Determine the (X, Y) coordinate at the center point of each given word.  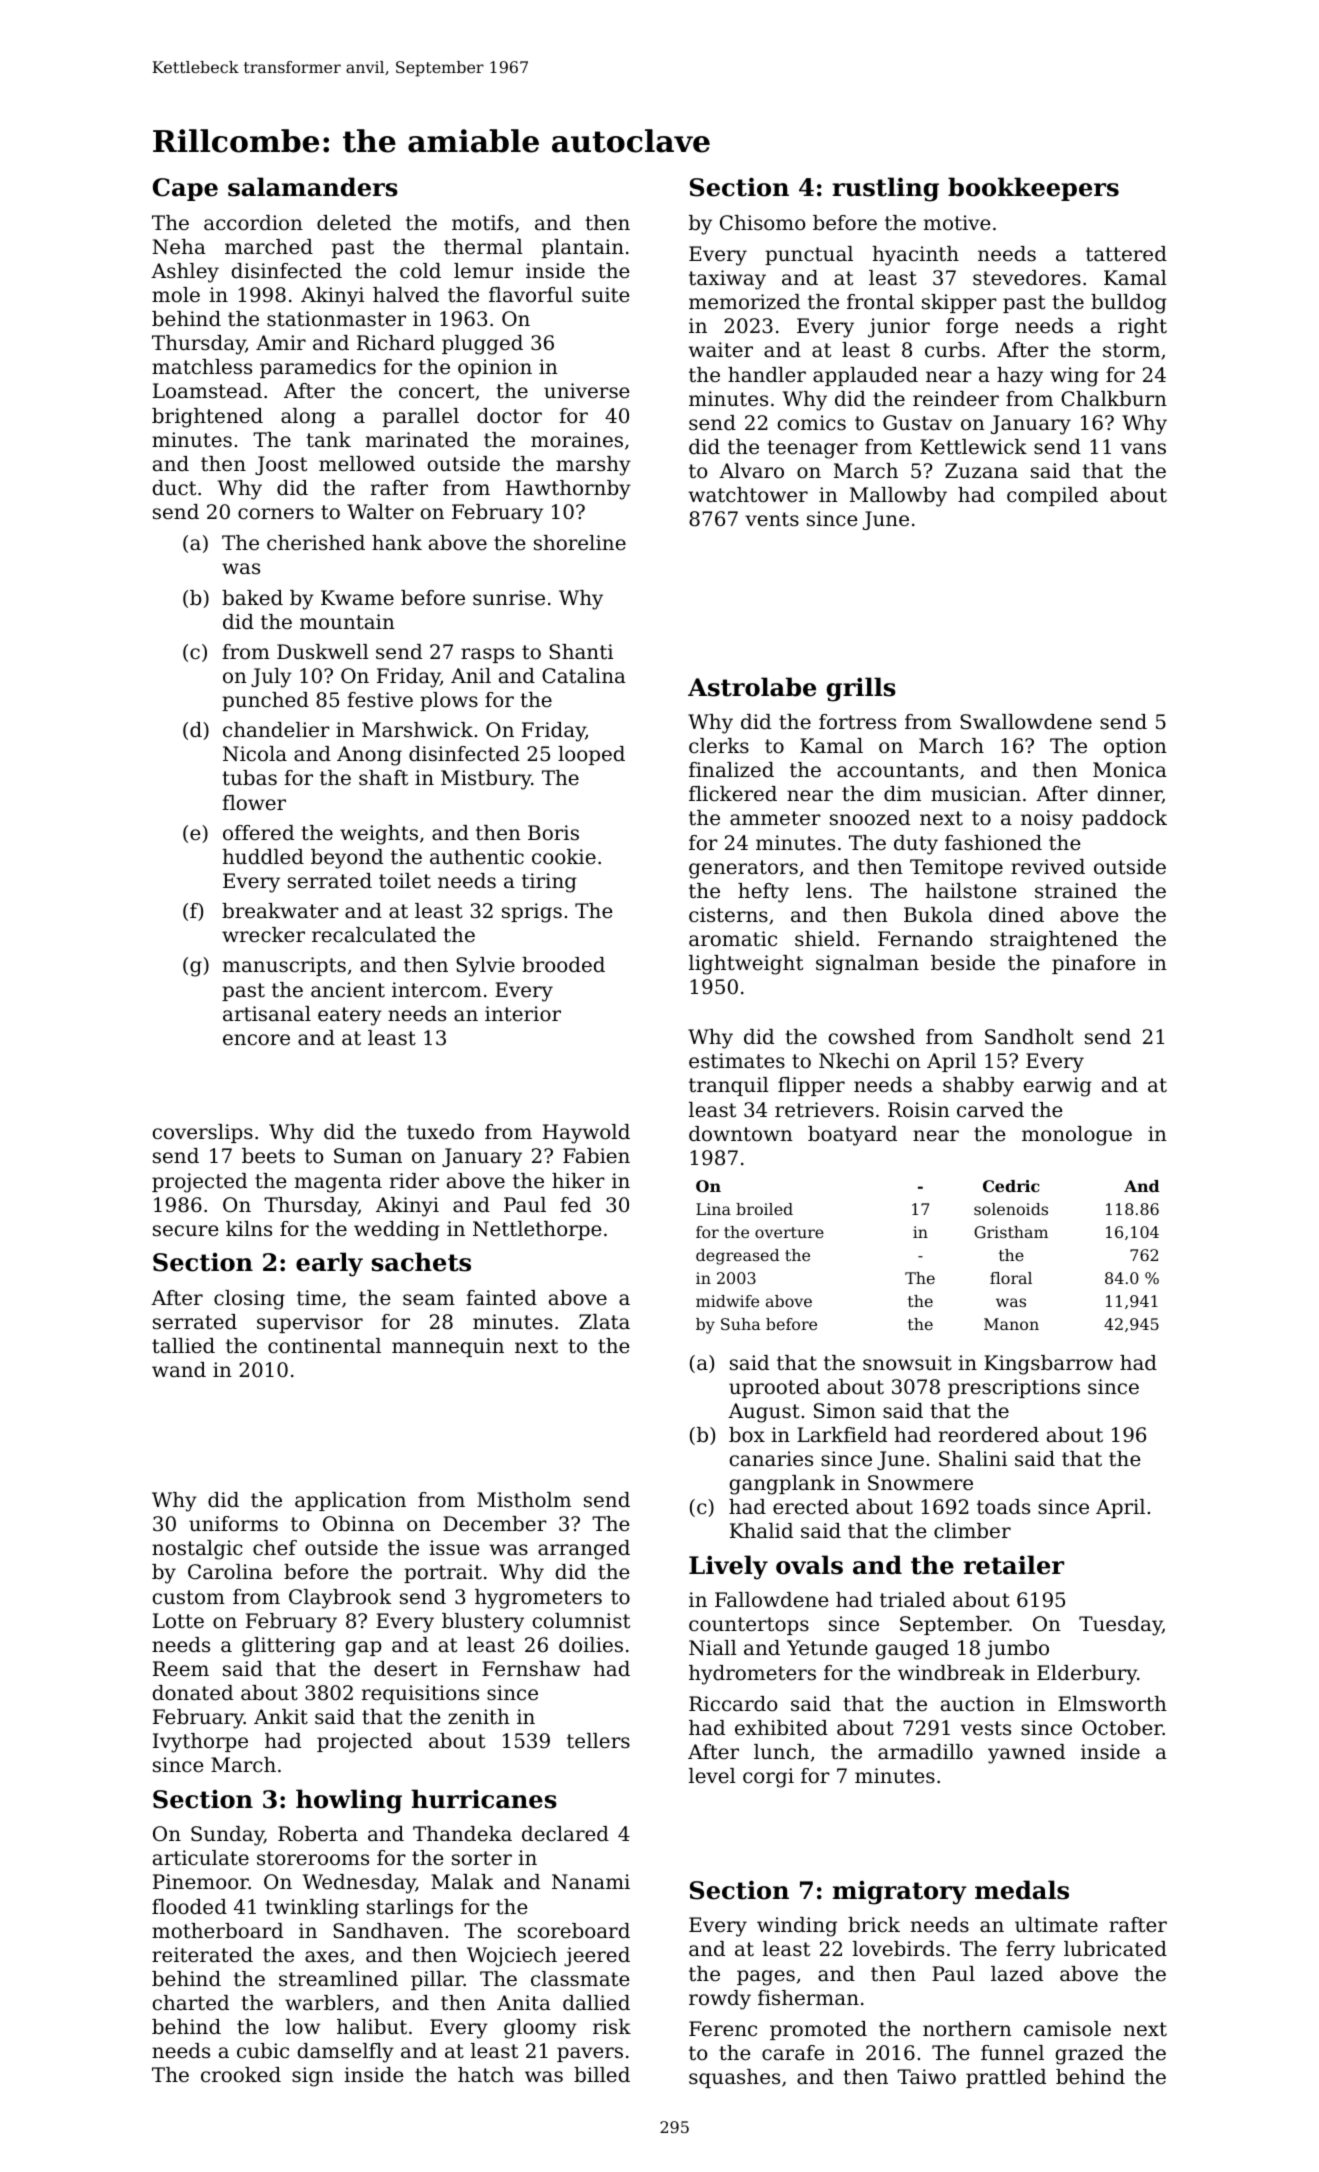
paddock (1124, 819)
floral (1011, 1278)
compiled (1052, 496)
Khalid (761, 1531)
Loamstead (207, 390)
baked (252, 598)
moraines (577, 440)
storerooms (313, 1858)
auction (978, 1704)
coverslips (203, 1133)
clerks (719, 745)
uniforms (233, 1524)
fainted (501, 1298)
